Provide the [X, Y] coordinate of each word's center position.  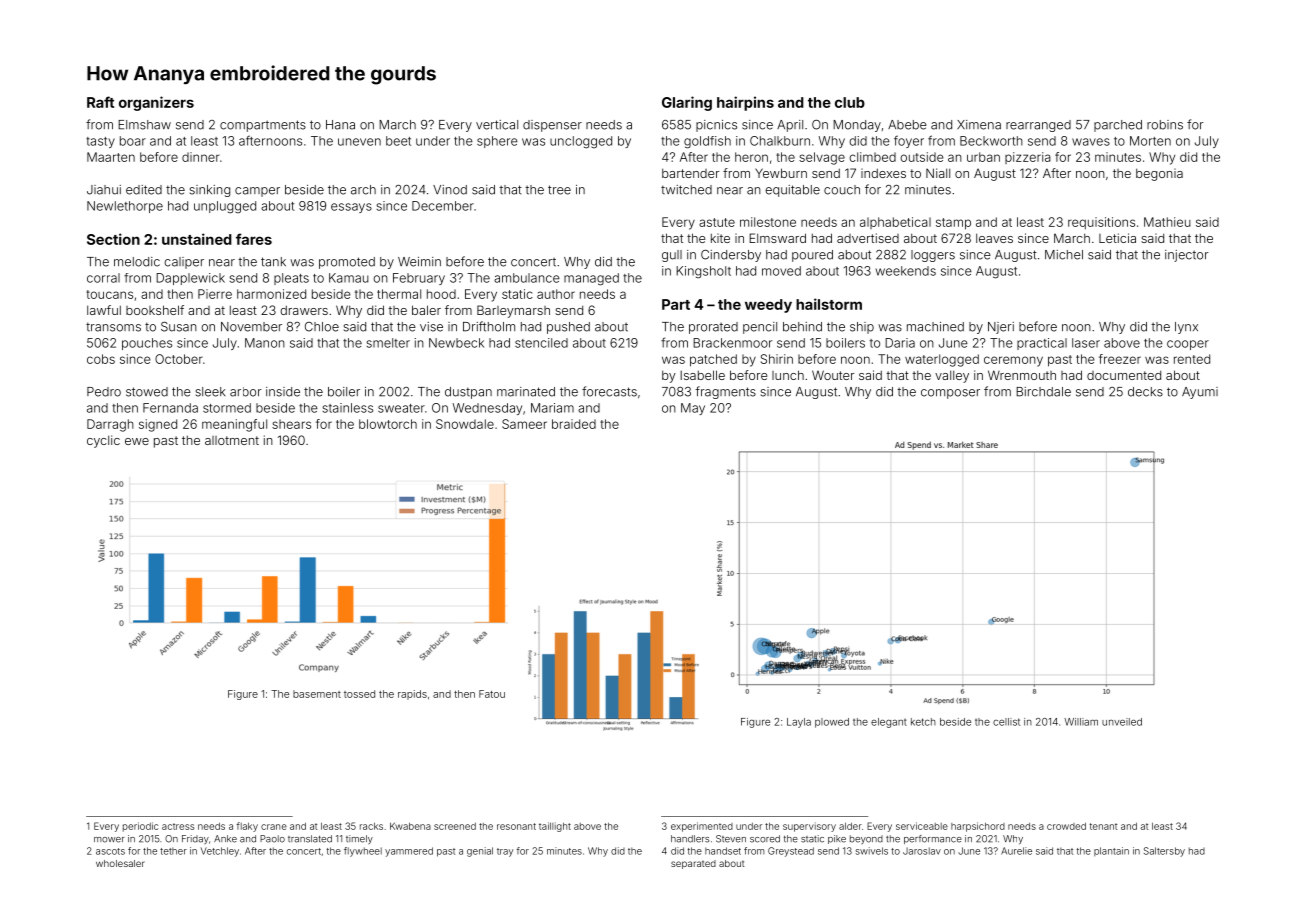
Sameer [524, 424]
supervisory [809, 827]
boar [133, 141]
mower [109, 840]
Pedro [104, 392]
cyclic [103, 441]
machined [935, 327]
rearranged [1038, 126]
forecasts [609, 391]
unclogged [581, 142]
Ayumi [1200, 393]
